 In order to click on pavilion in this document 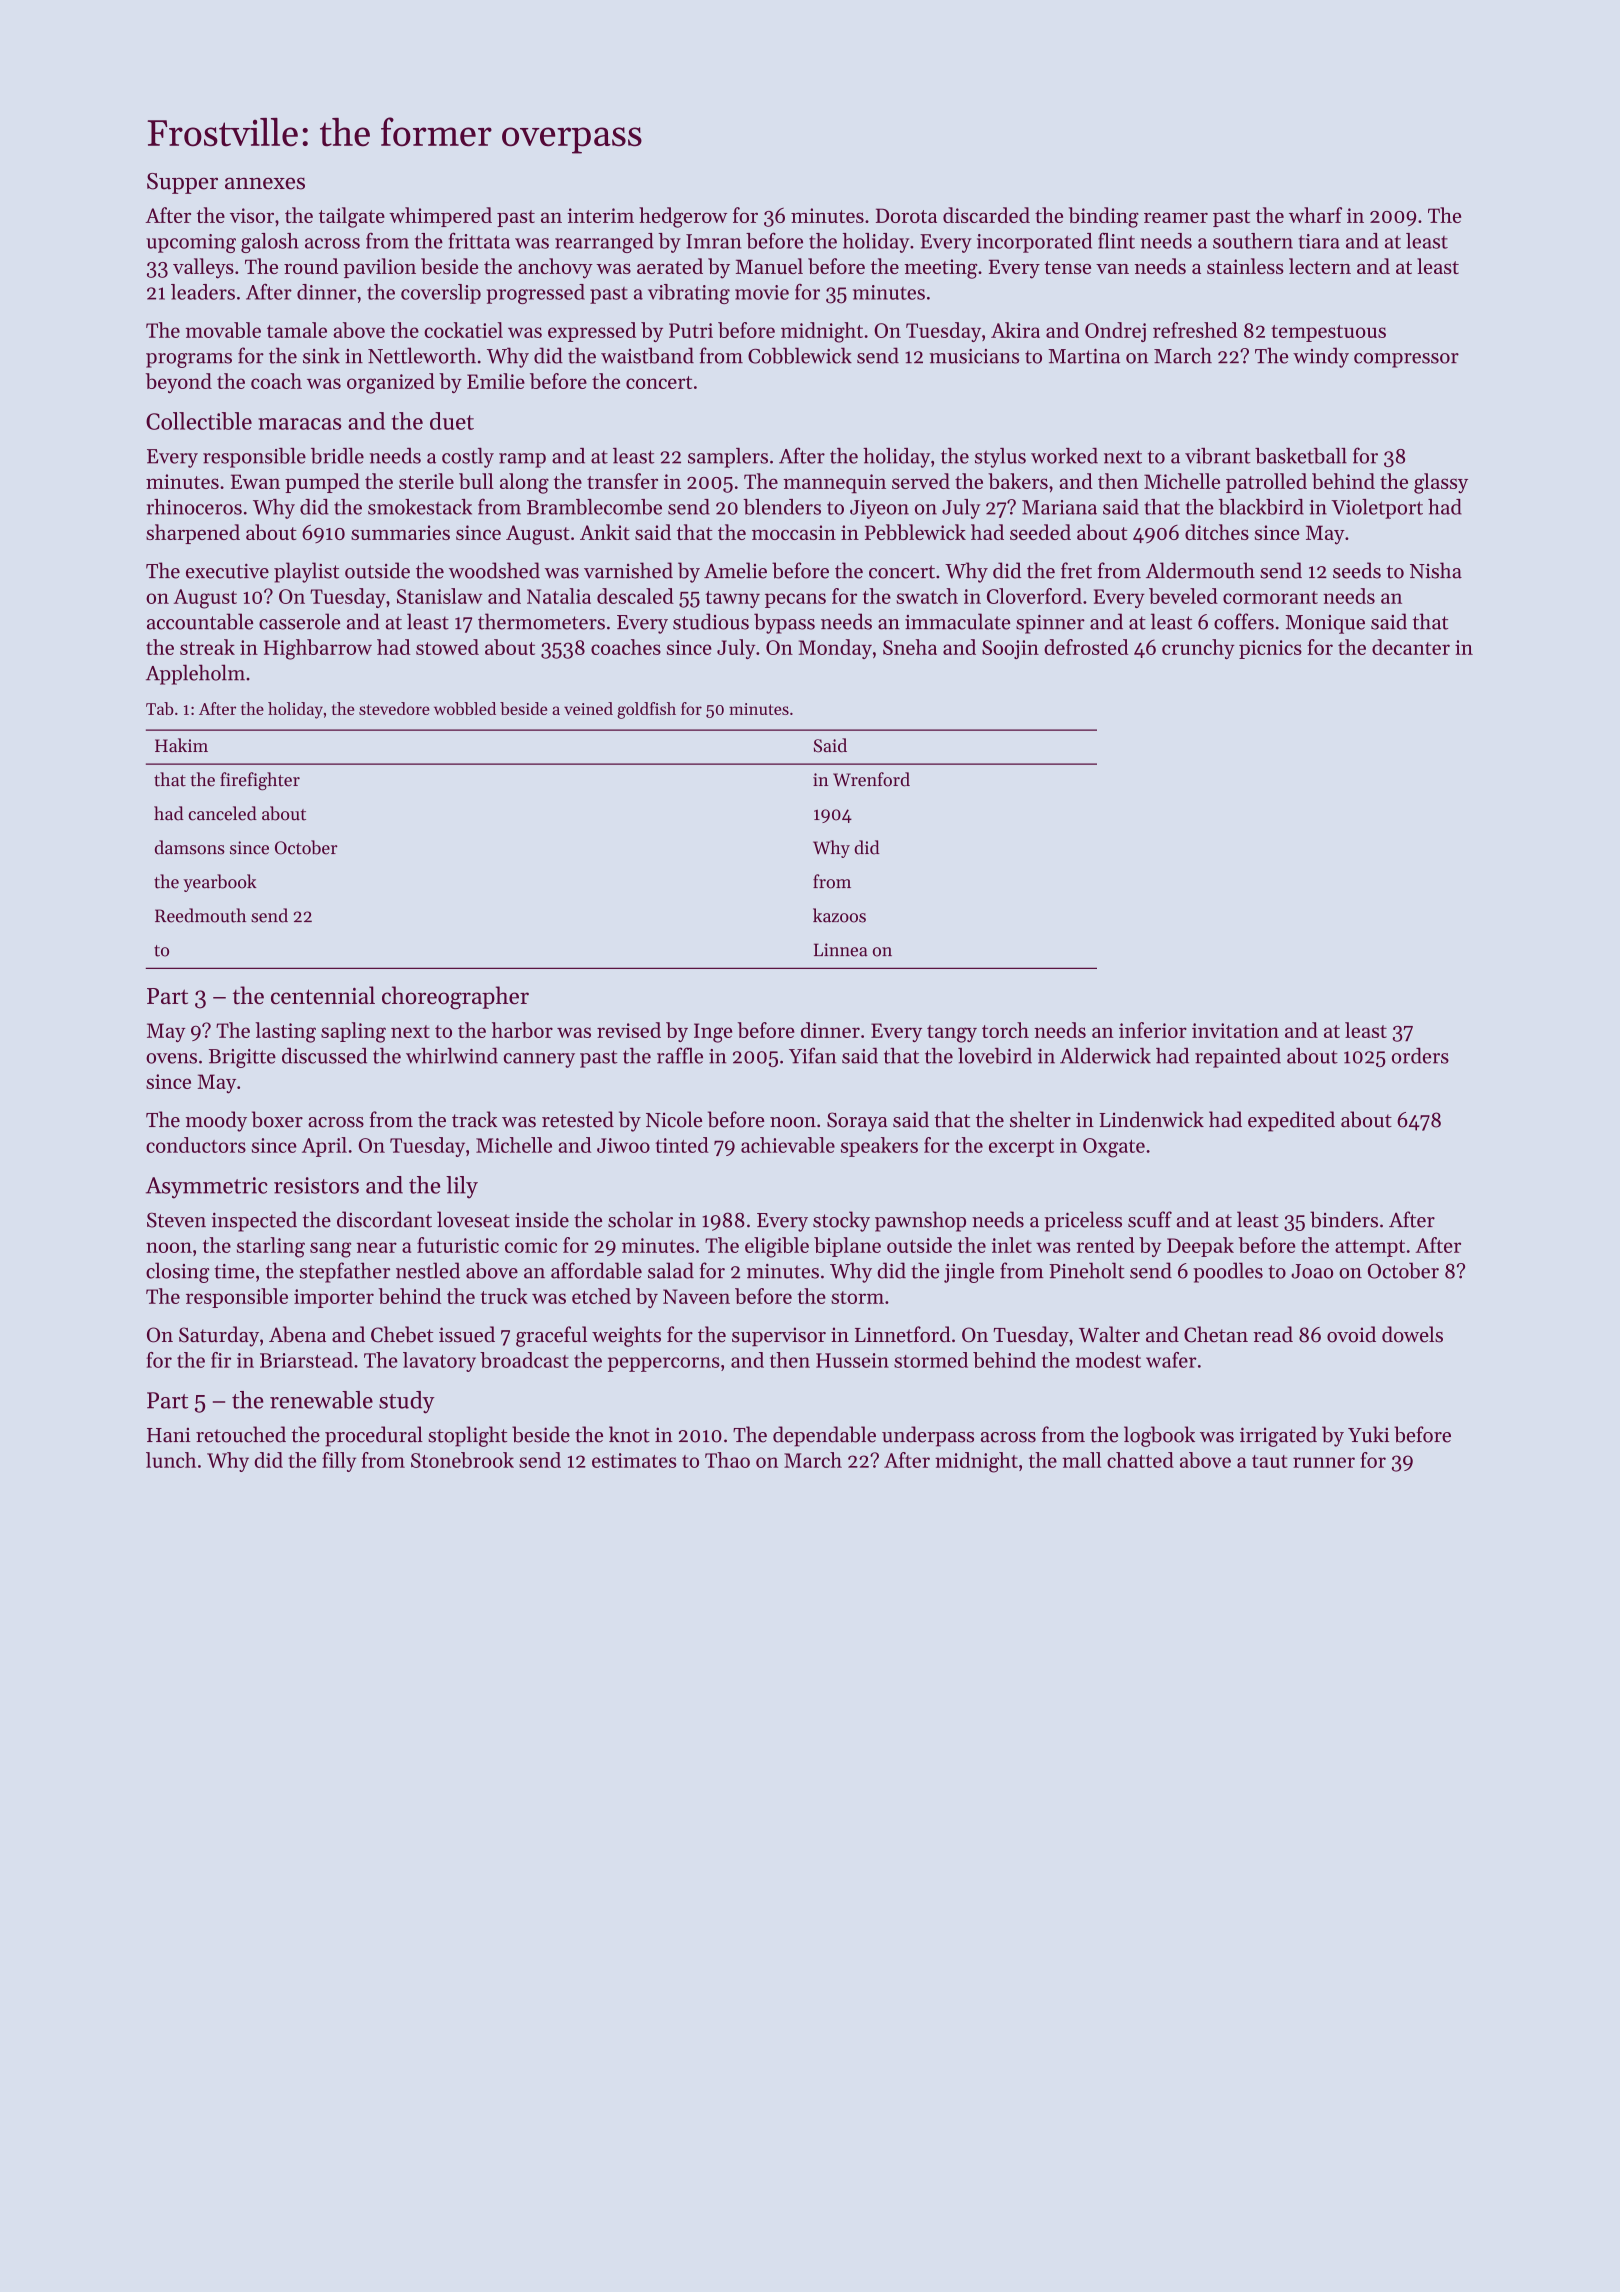, I will do `click(379, 268)`.
